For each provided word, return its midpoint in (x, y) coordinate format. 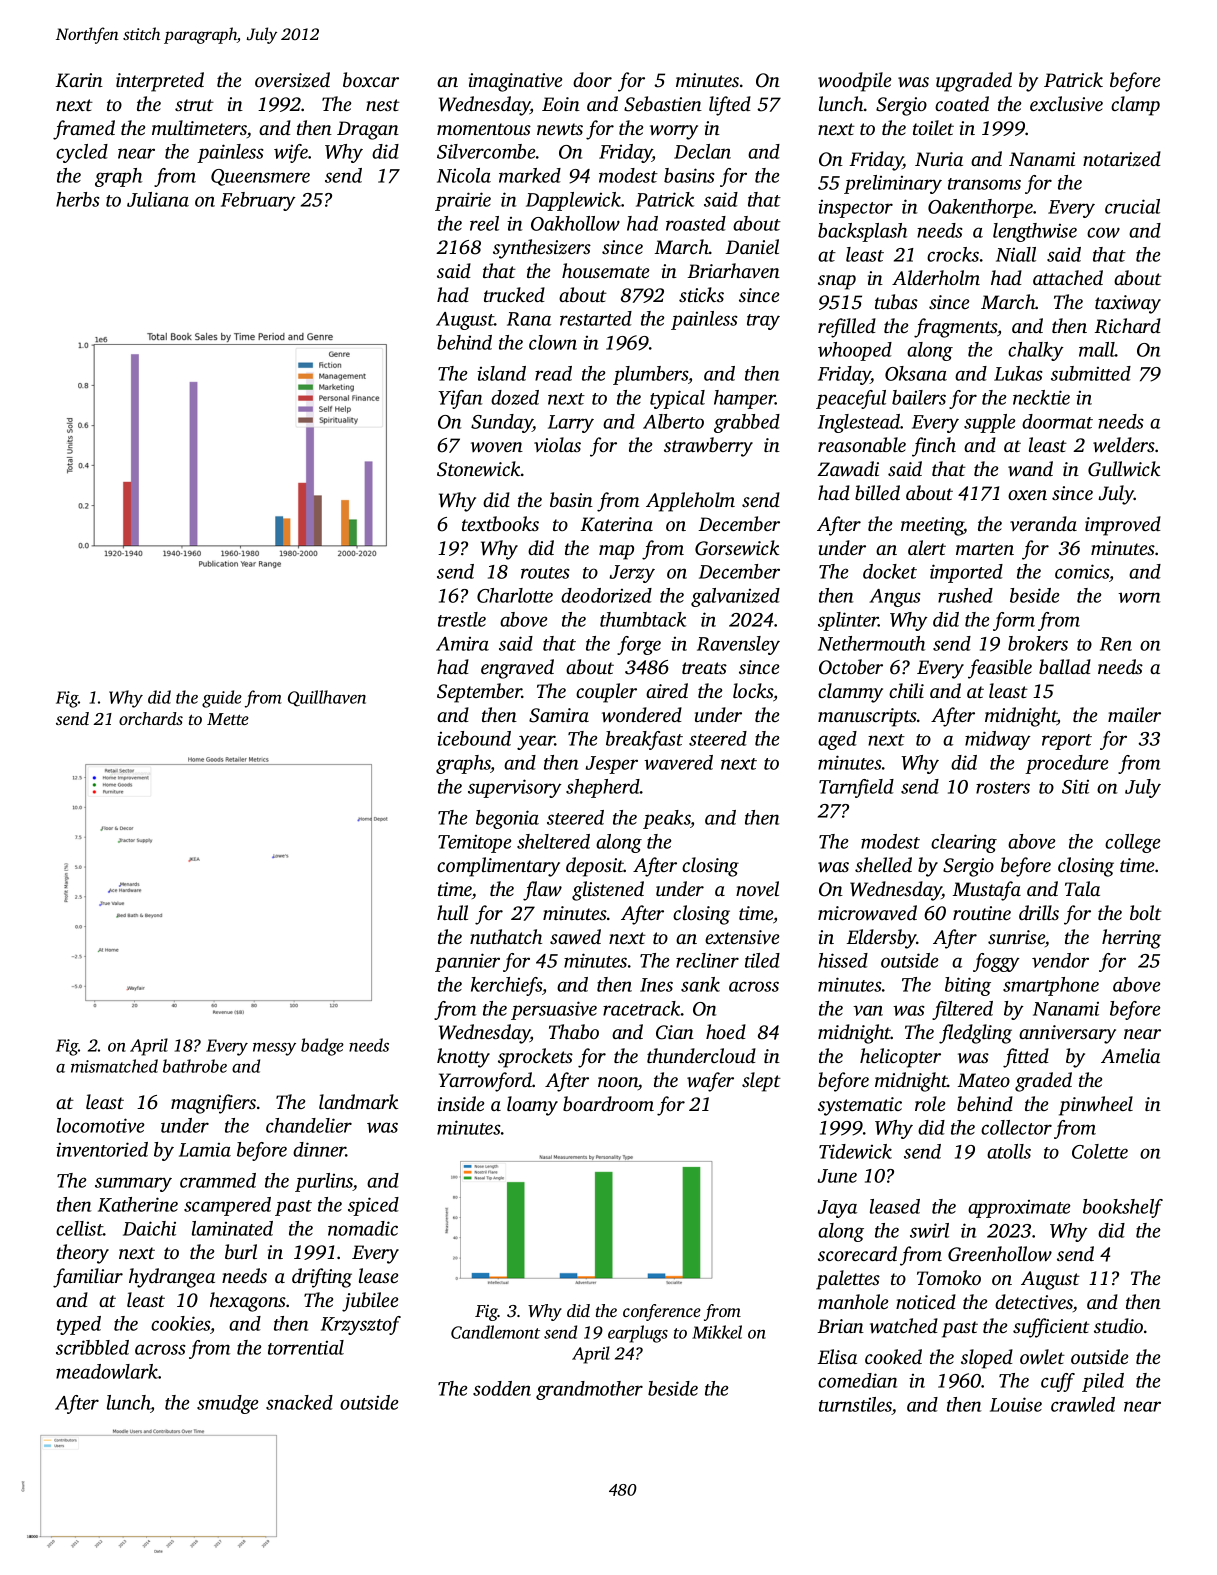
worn (1139, 597)
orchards (151, 718)
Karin (79, 80)
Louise (1016, 1404)
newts (560, 129)
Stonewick (479, 469)
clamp (1135, 106)
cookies (180, 1323)
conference (662, 1312)
